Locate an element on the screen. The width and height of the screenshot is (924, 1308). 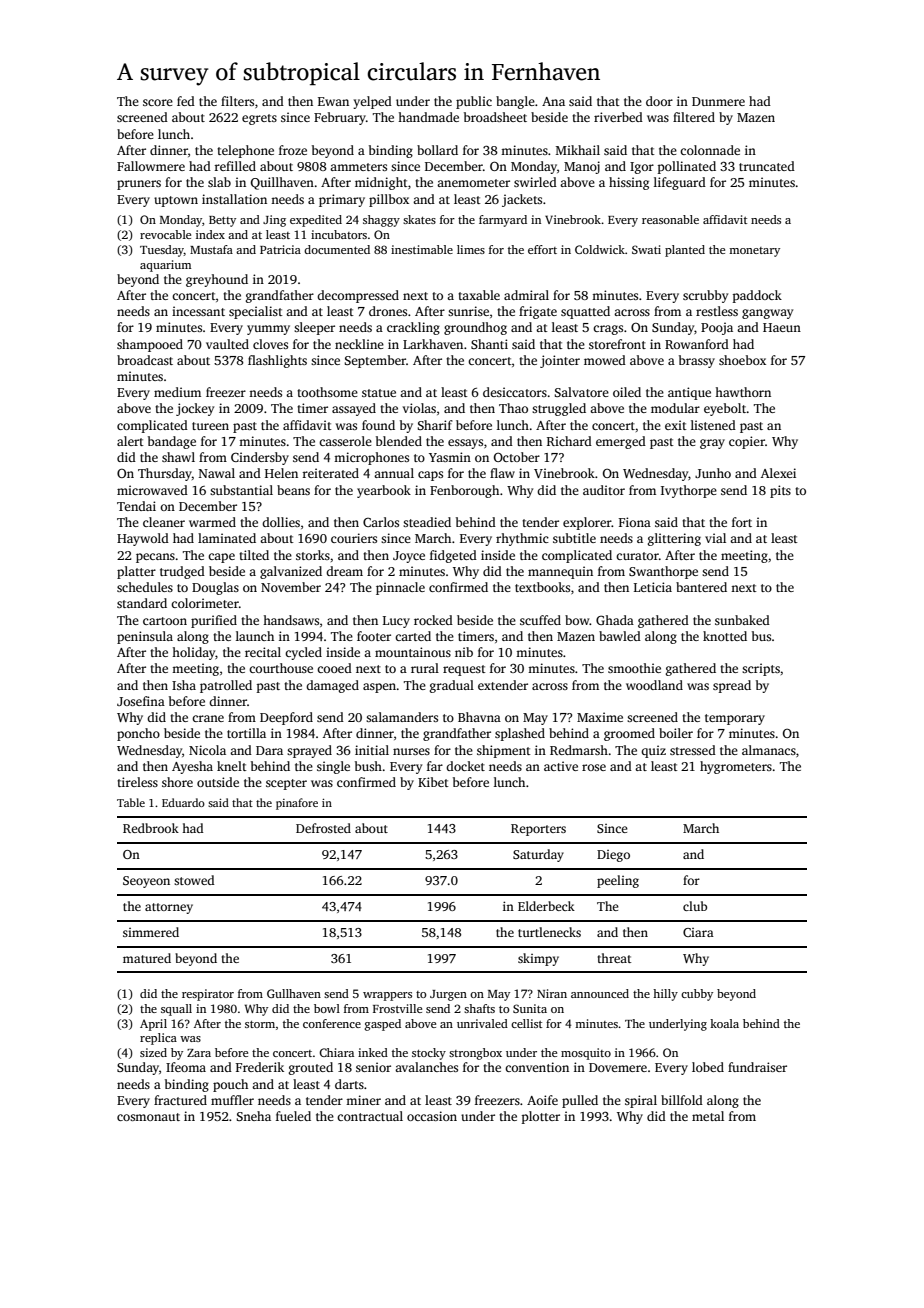
recital is located at coordinates (263, 652).
